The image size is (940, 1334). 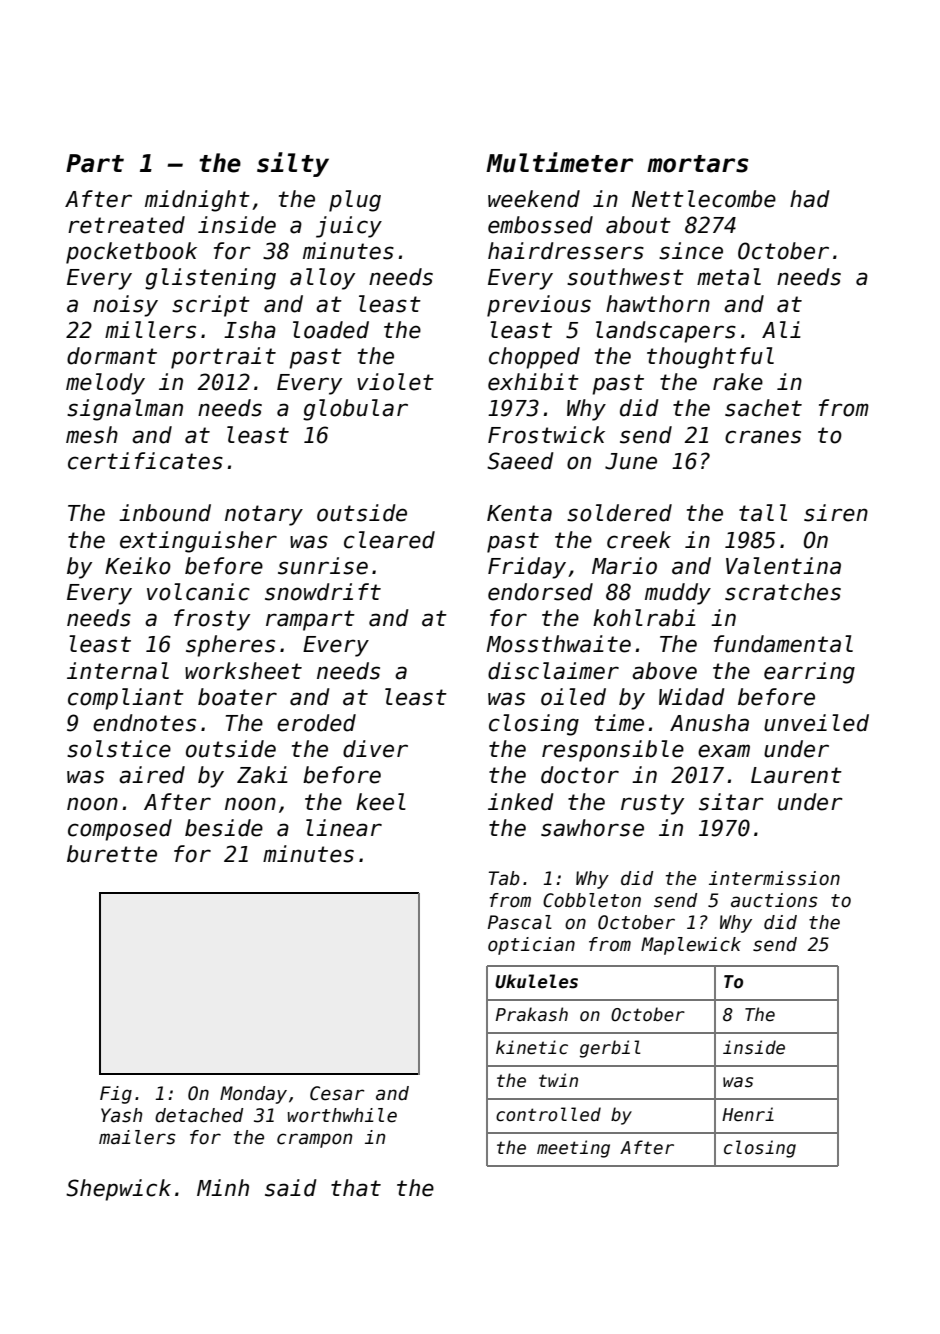 I want to click on optician, so click(x=531, y=946).
